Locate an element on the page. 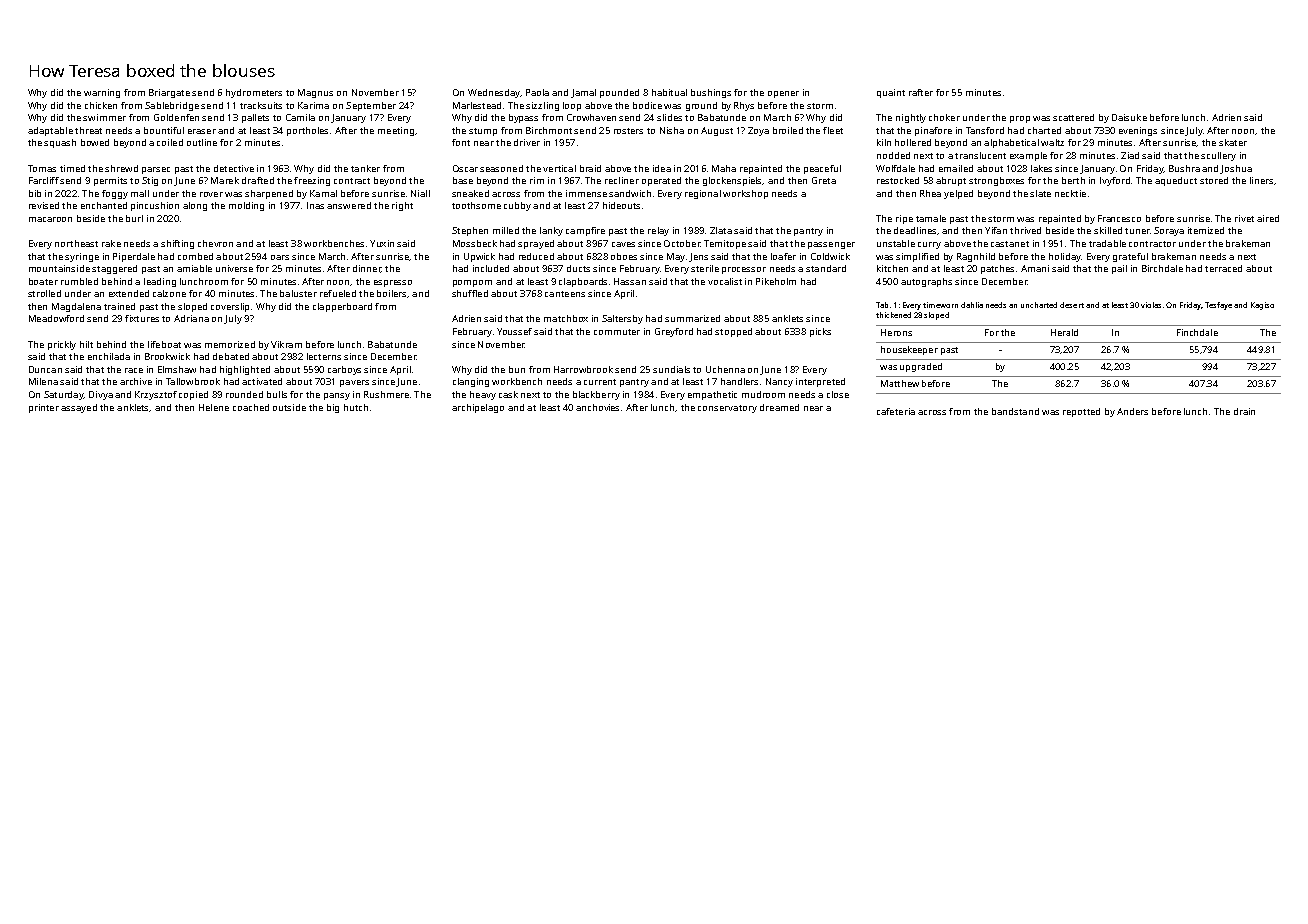  autographs is located at coordinates (926, 282).
